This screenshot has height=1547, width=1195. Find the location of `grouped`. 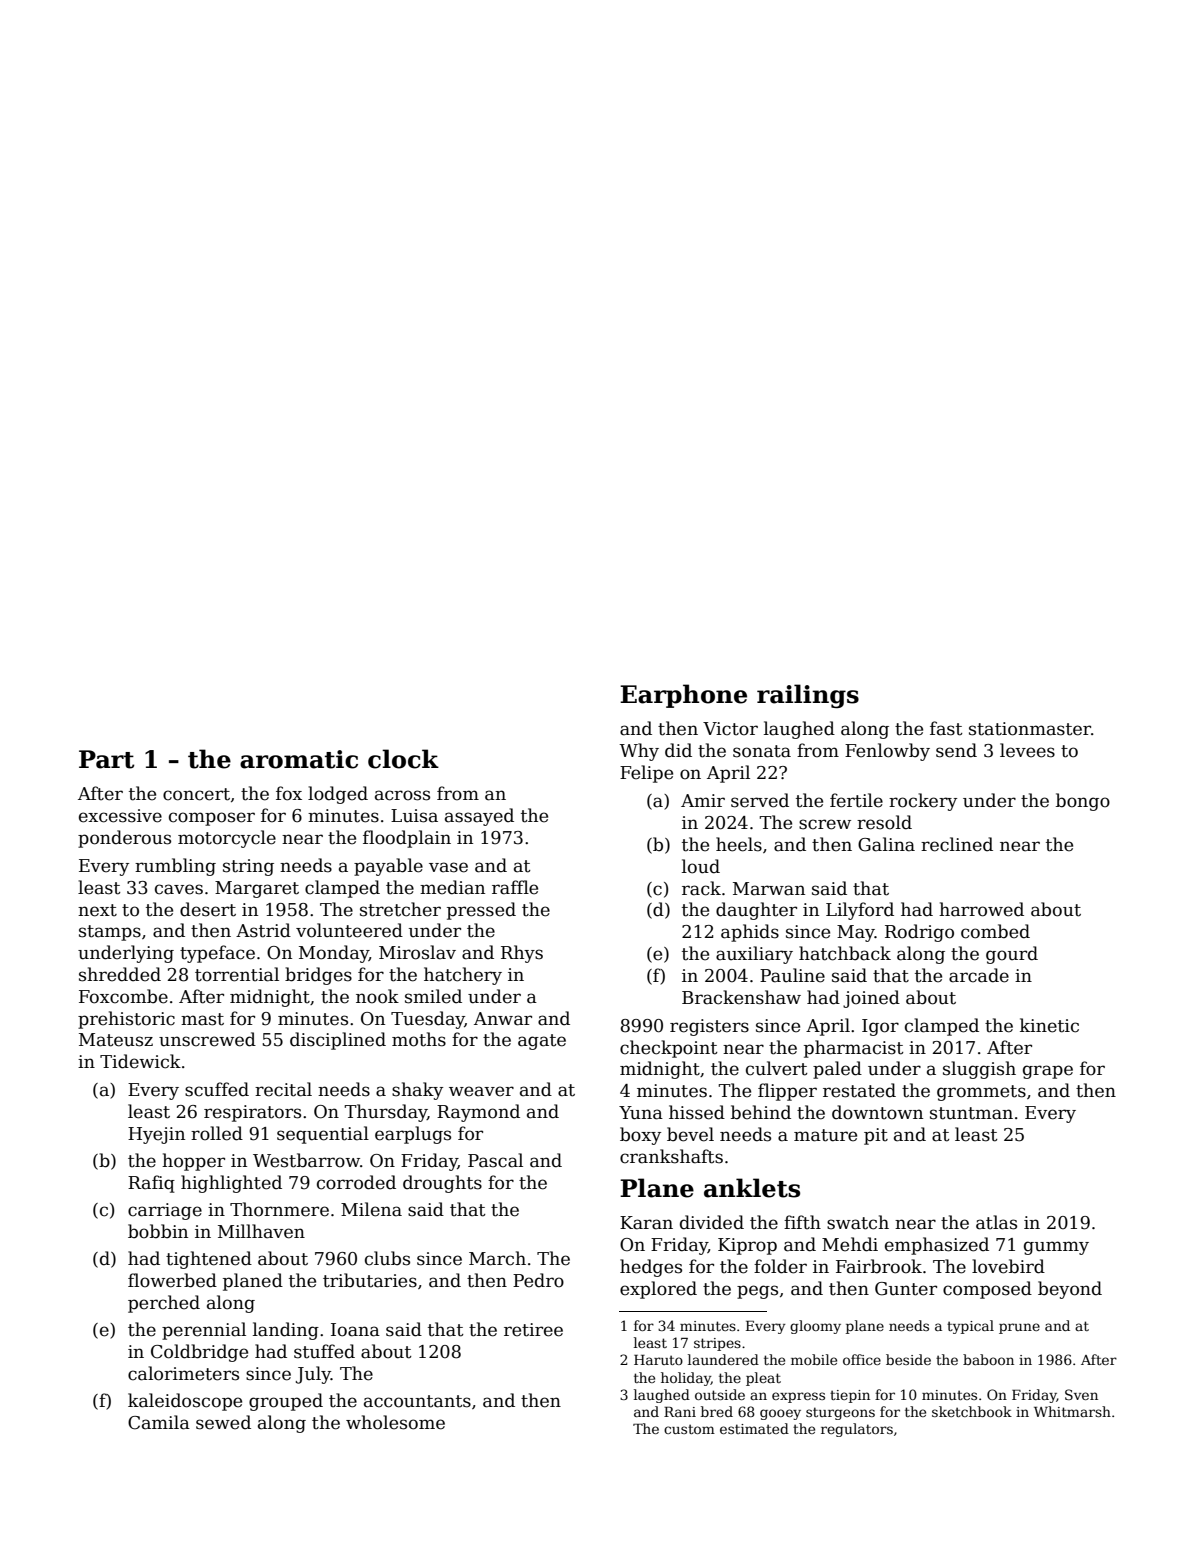

grouped is located at coordinates (286, 1402).
